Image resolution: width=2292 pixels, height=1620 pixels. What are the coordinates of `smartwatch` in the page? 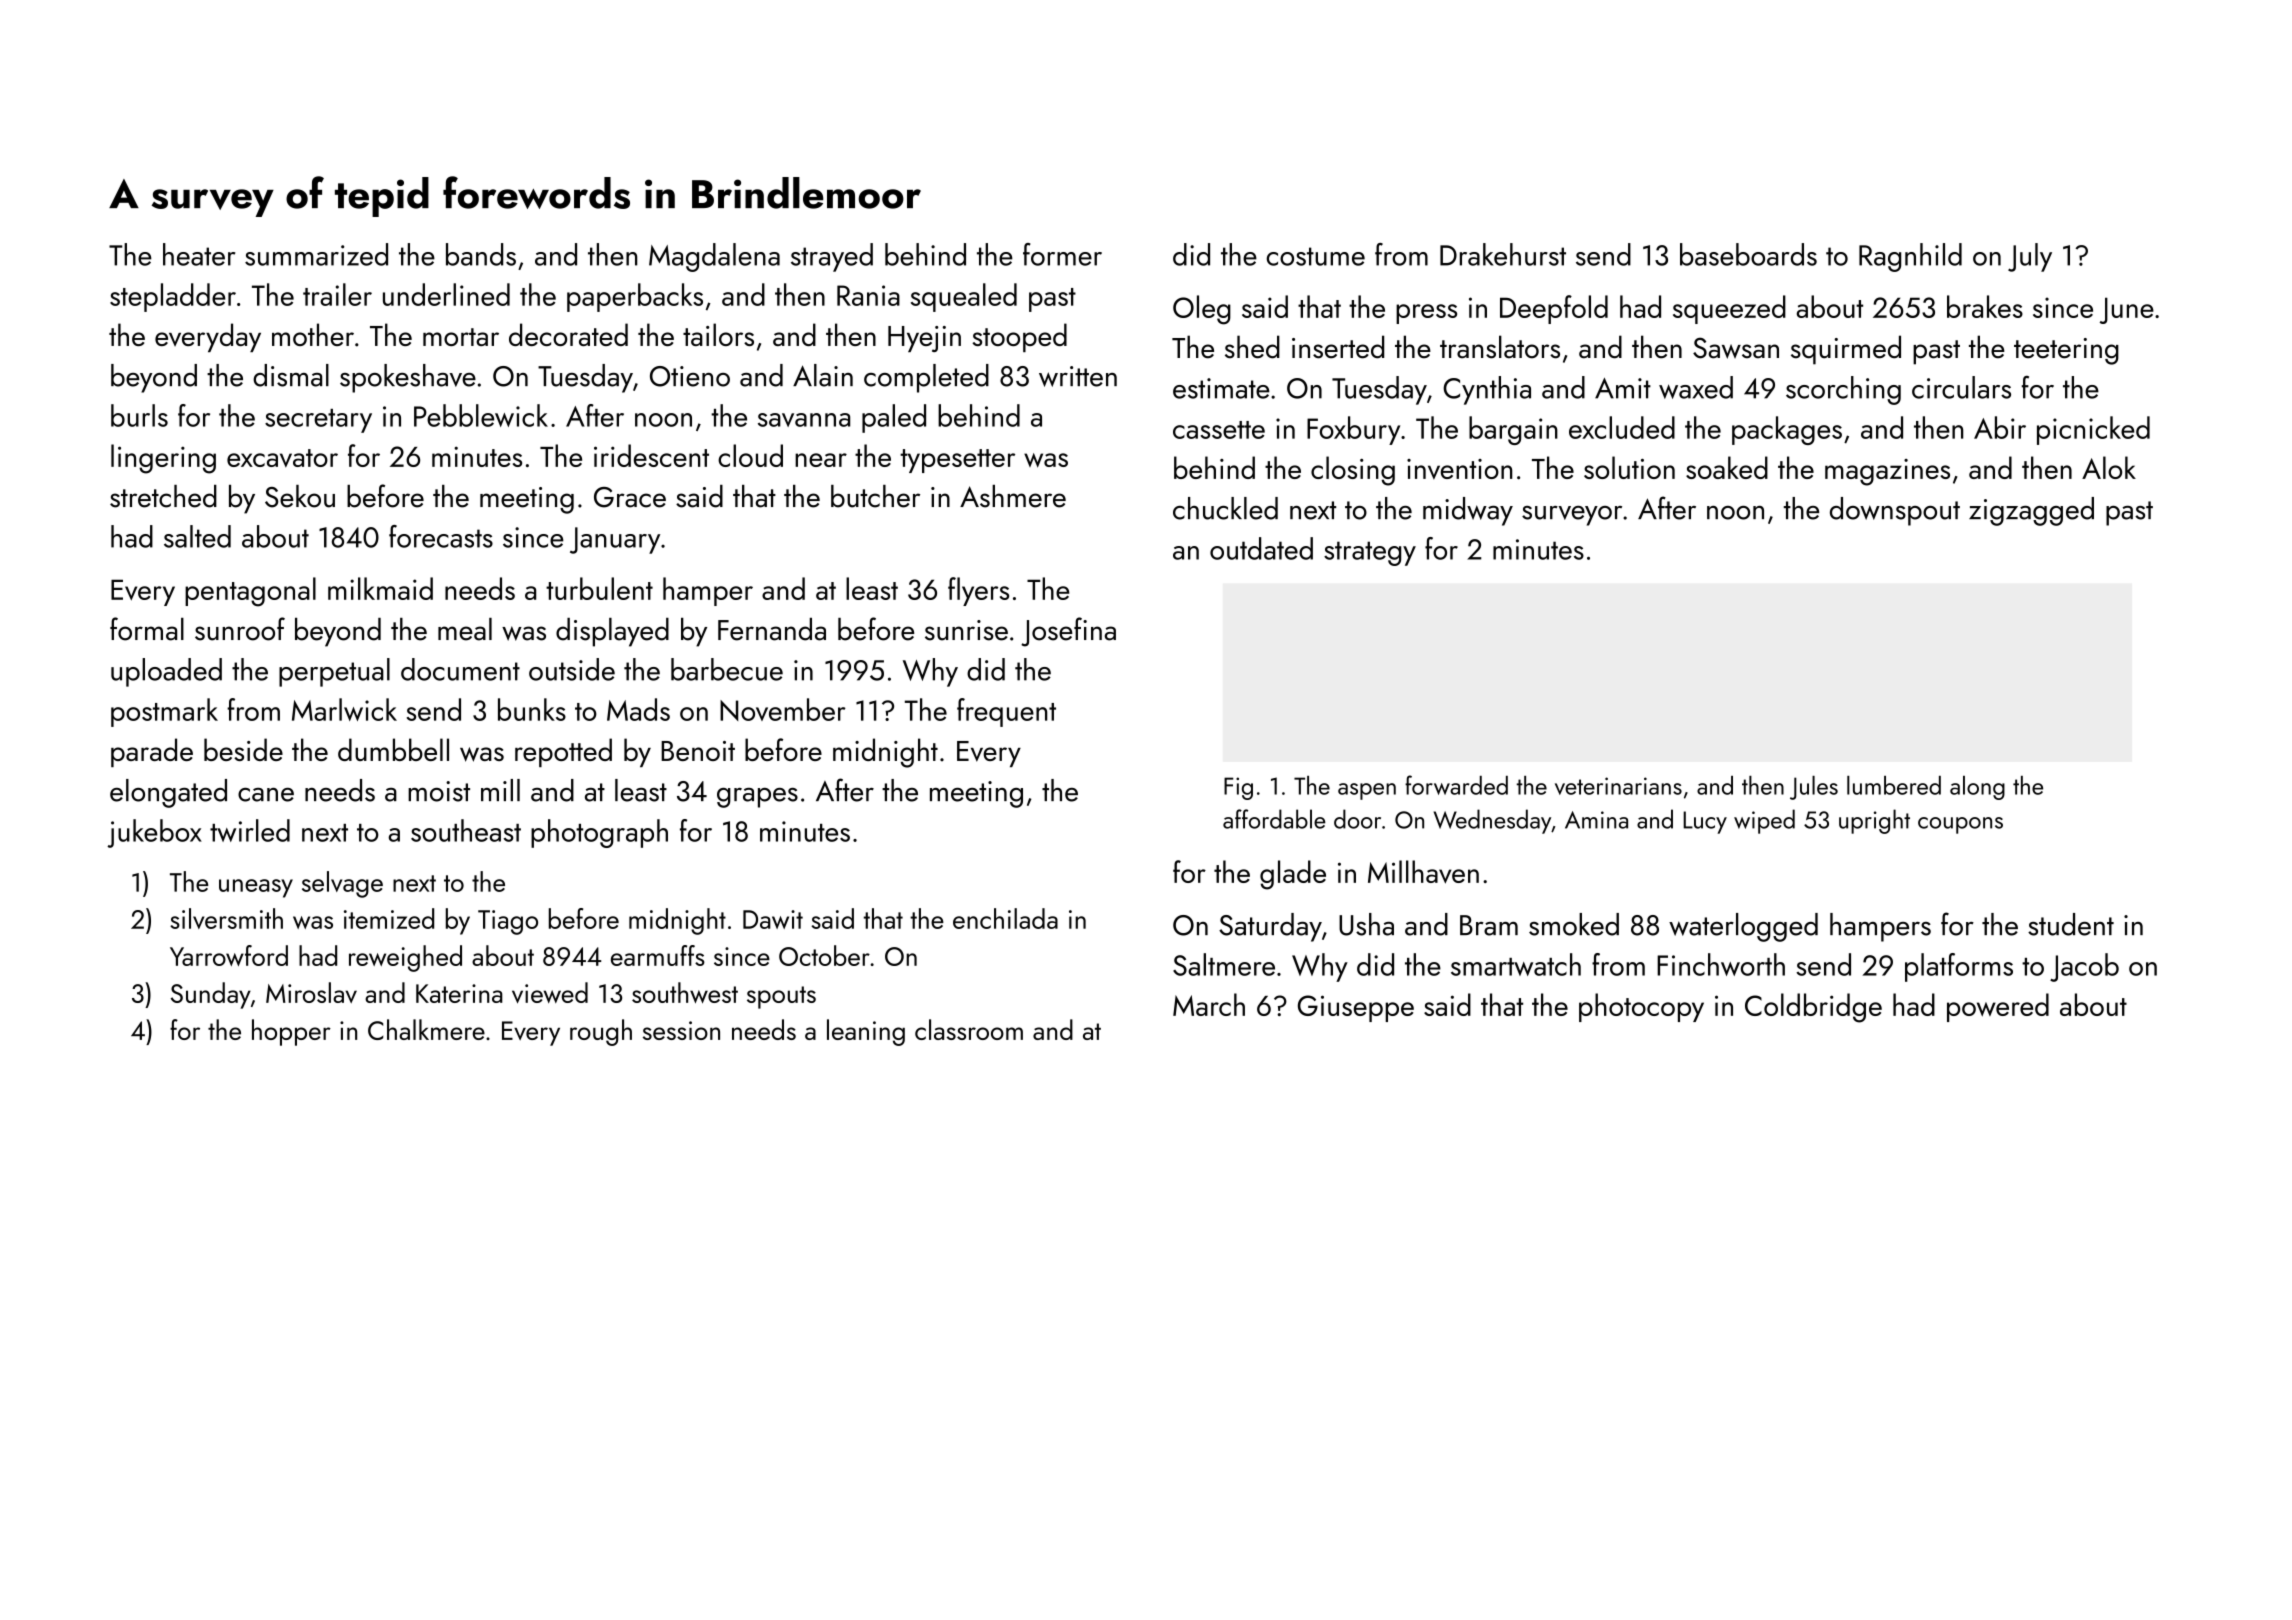 It's located at (1516, 964).
